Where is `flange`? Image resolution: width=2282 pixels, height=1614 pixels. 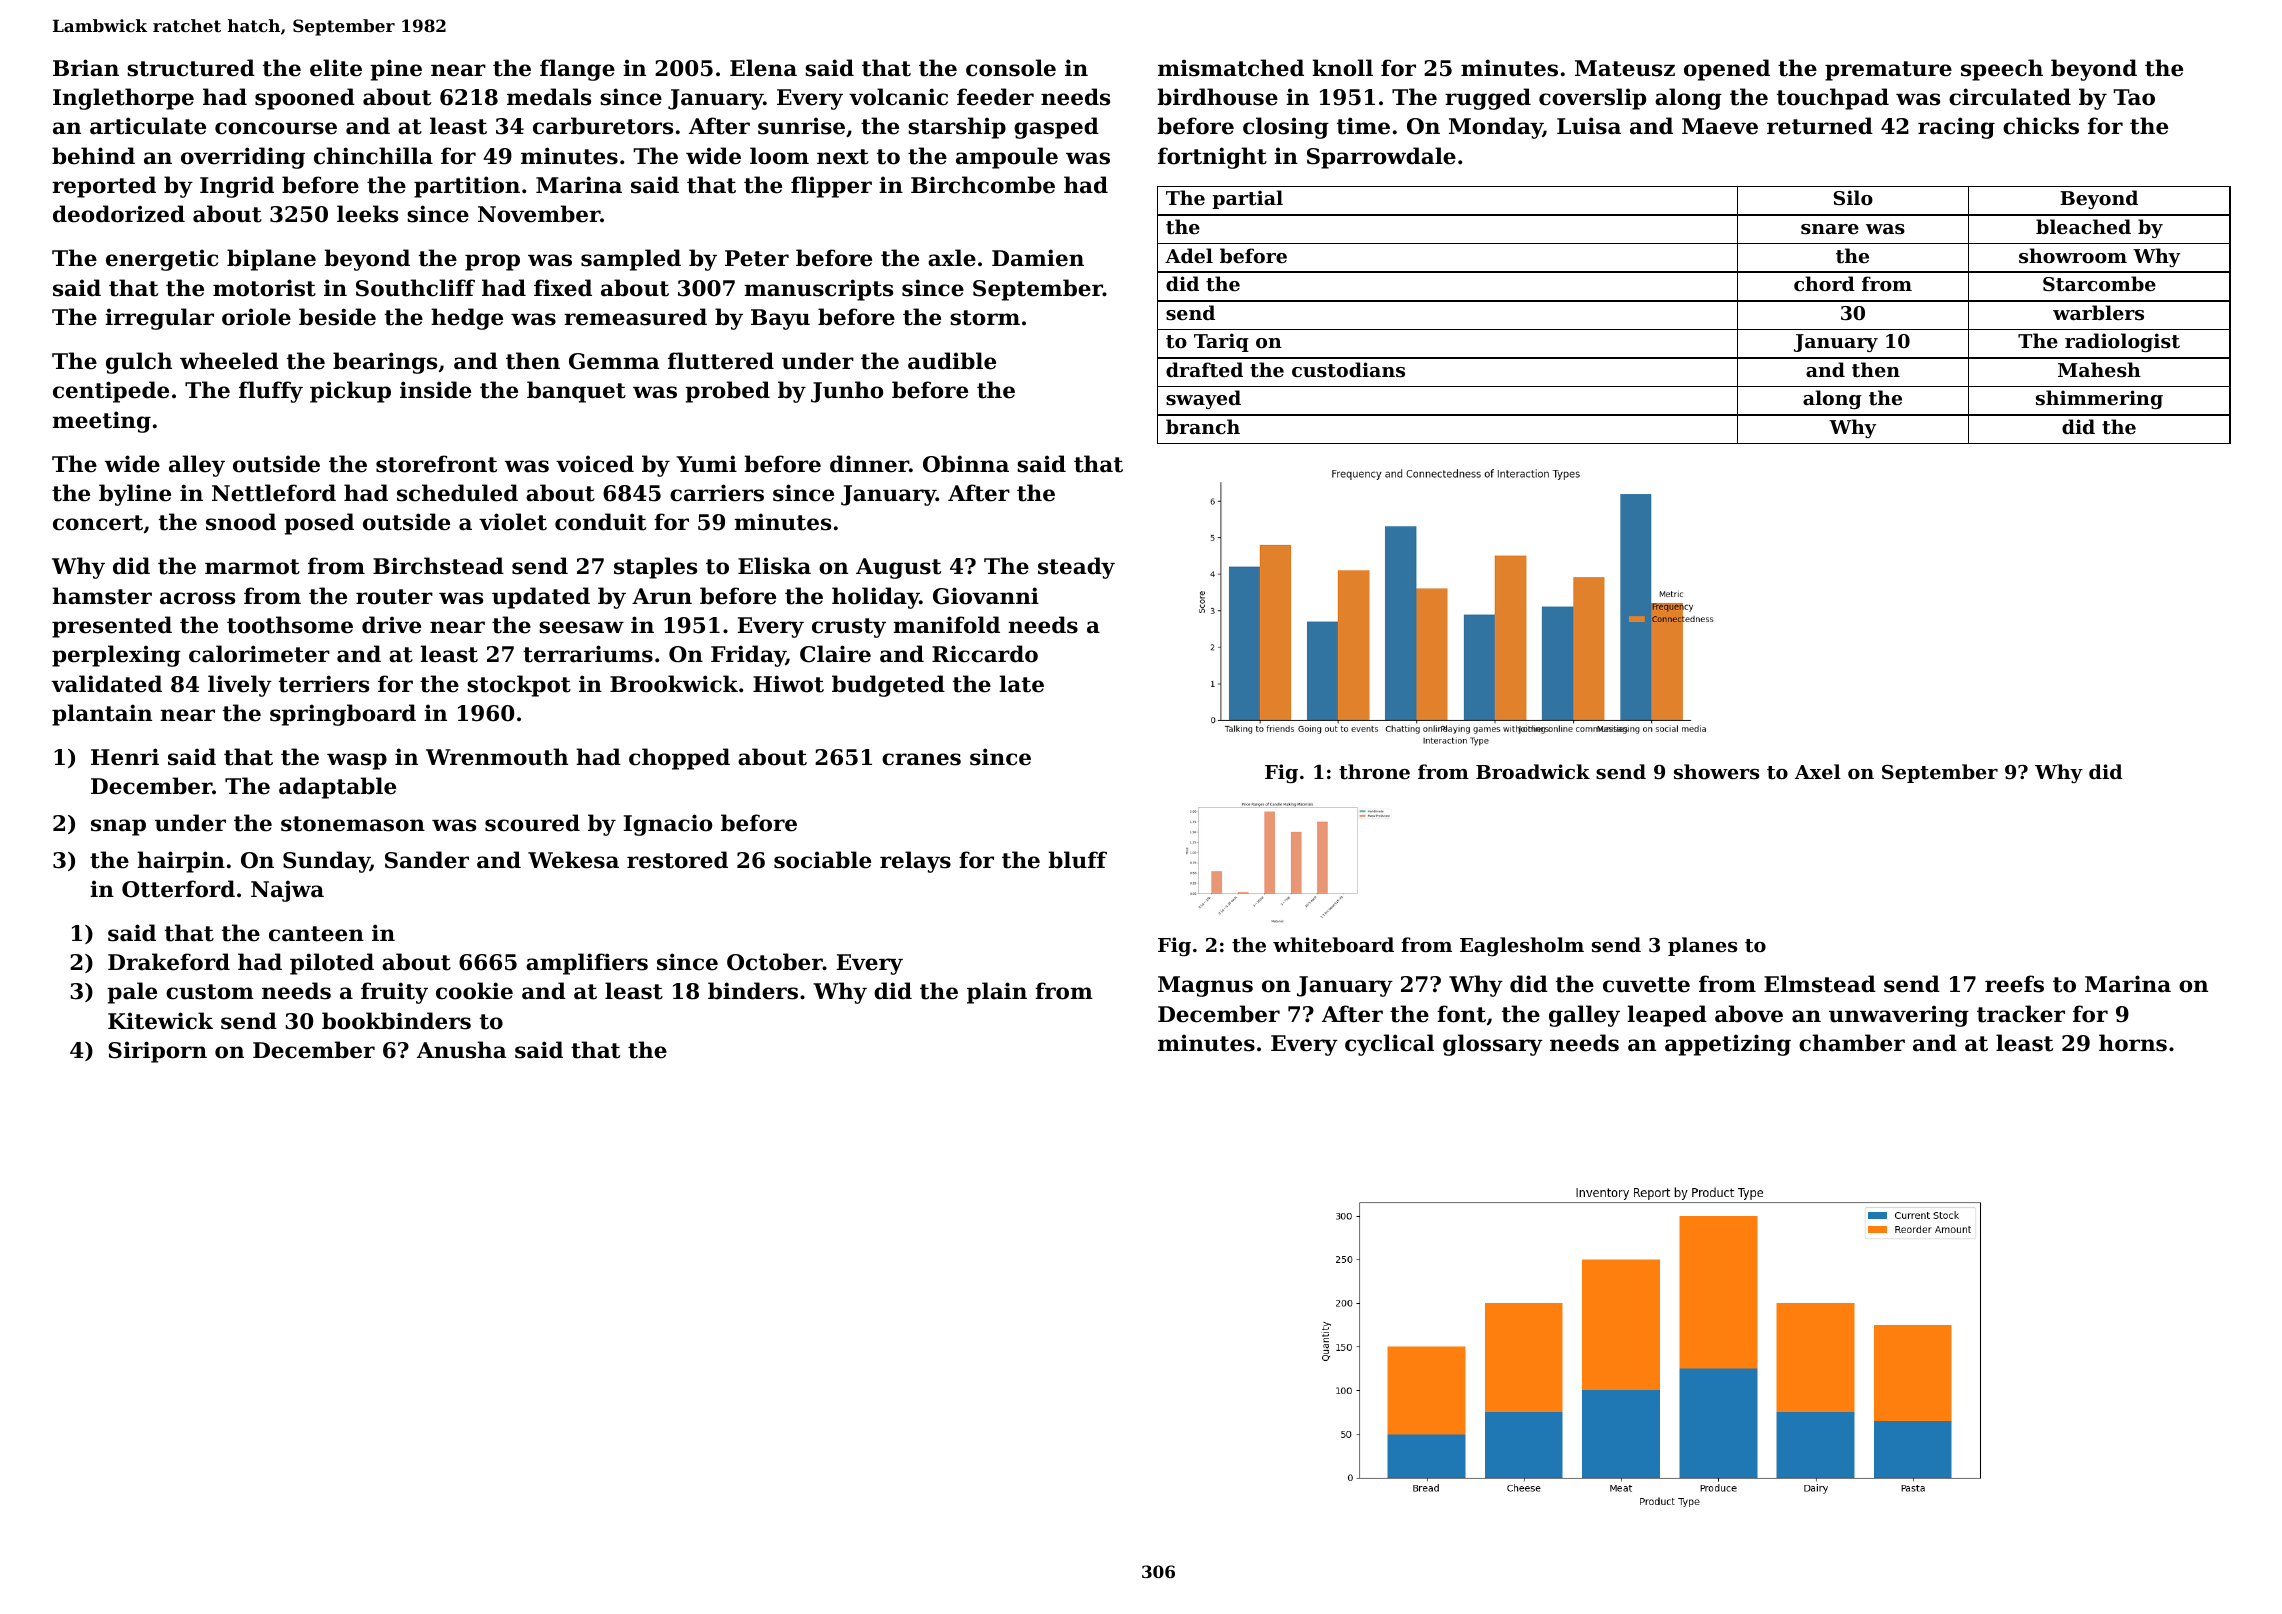 flange is located at coordinates (577, 70).
